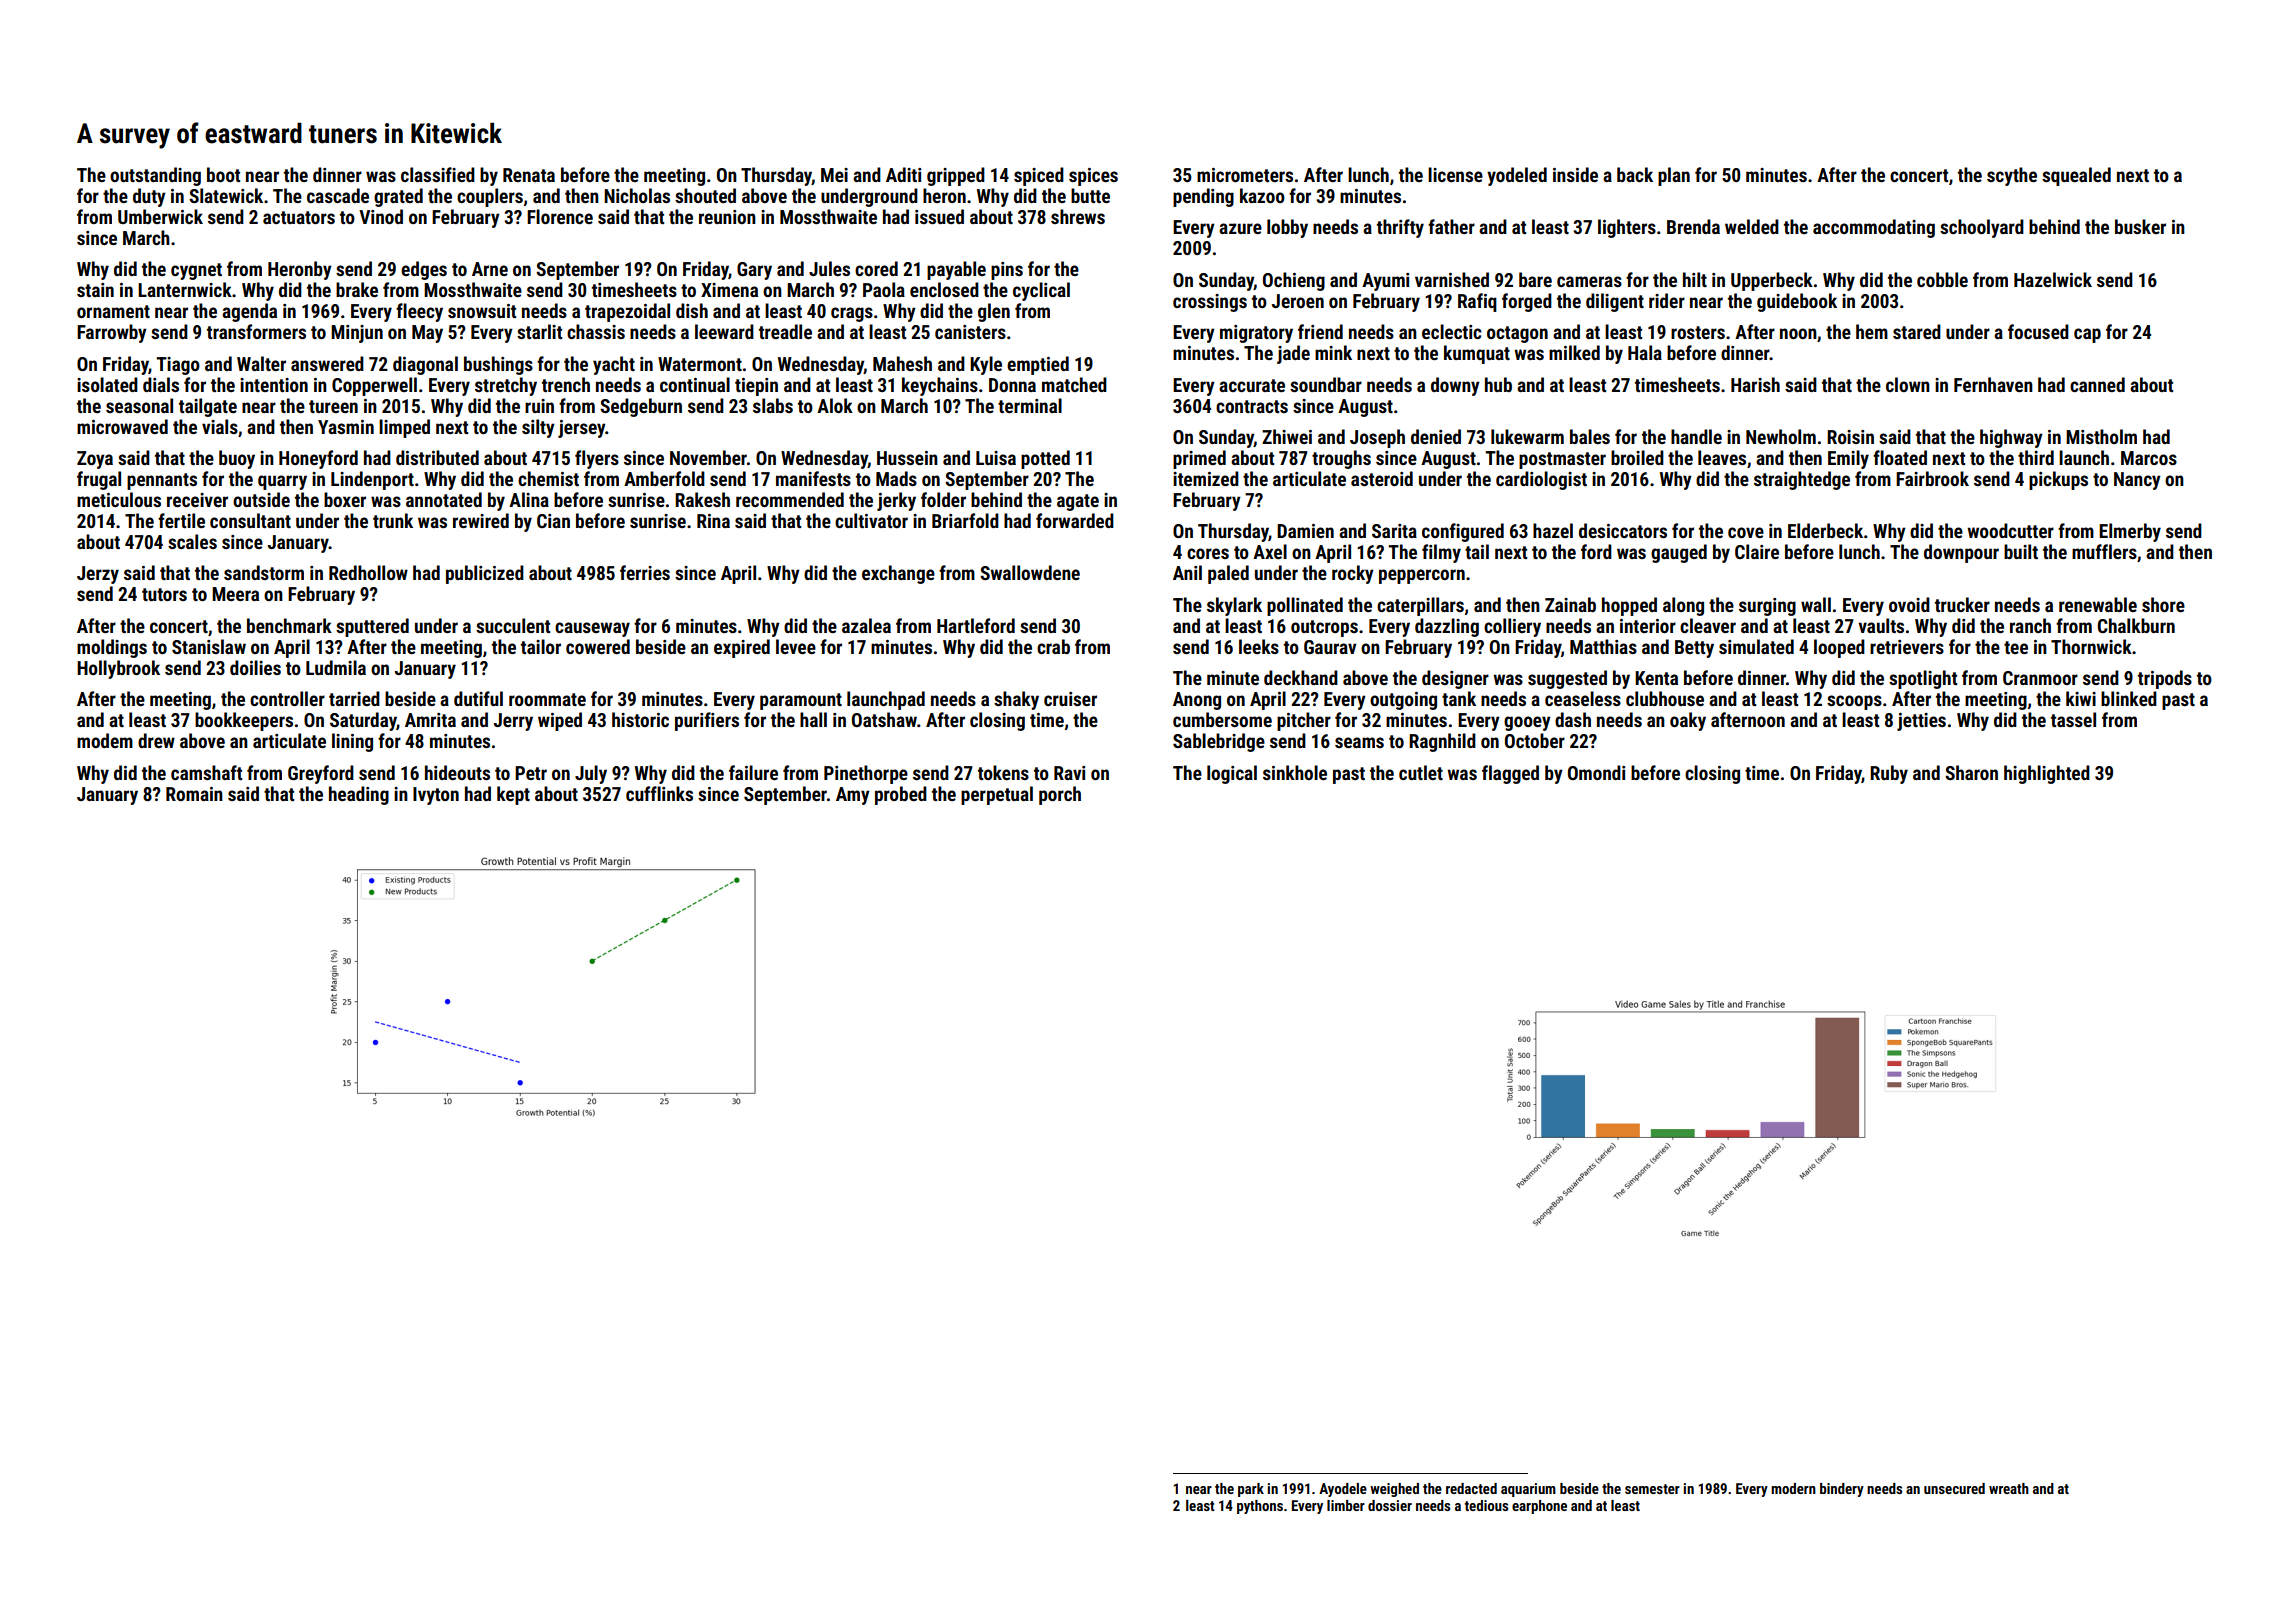 The height and width of the document is (1621, 2292). What do you see at coordinates (359, 795) in the document?
I see `heading` at bounding box center [359, 795].
